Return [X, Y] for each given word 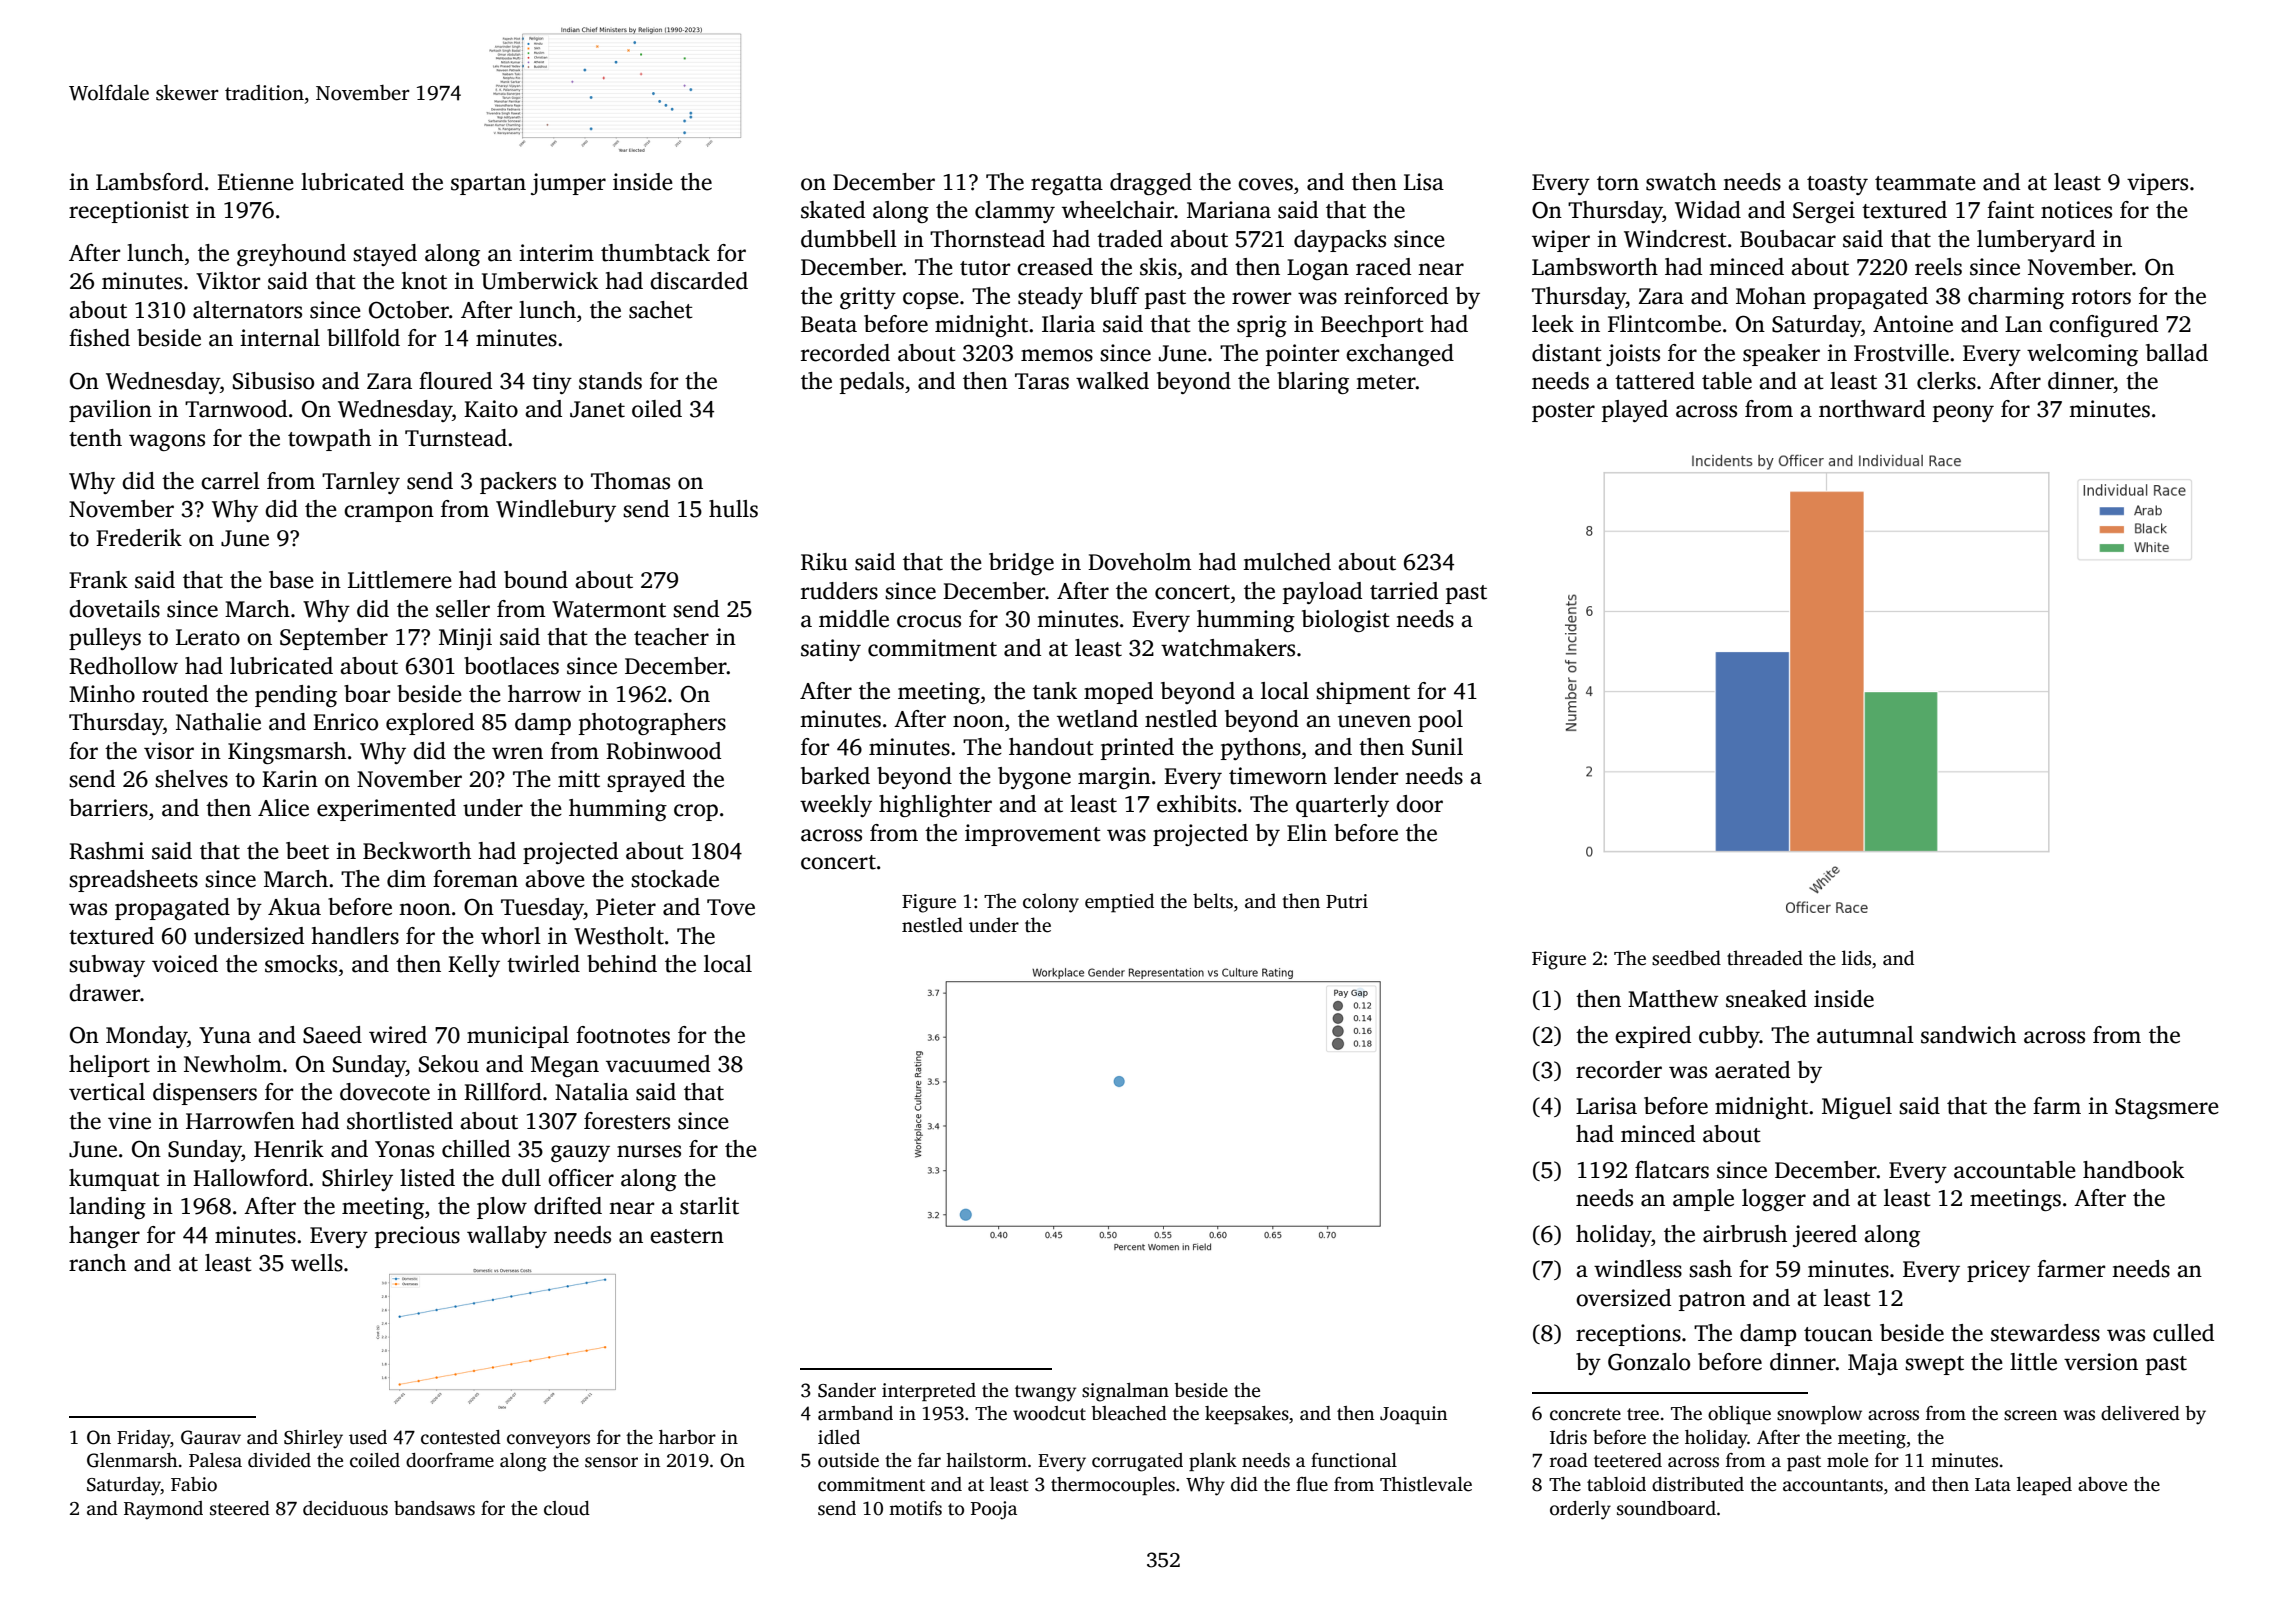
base [291, 580]
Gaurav [211, 1437]
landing [107, 1208]
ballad [2177, 353]
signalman [1125, 1392]
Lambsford [149, 182]
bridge [1021, 564]
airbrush [1745, 1234]
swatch [1681, 182]
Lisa [1424, 182]
